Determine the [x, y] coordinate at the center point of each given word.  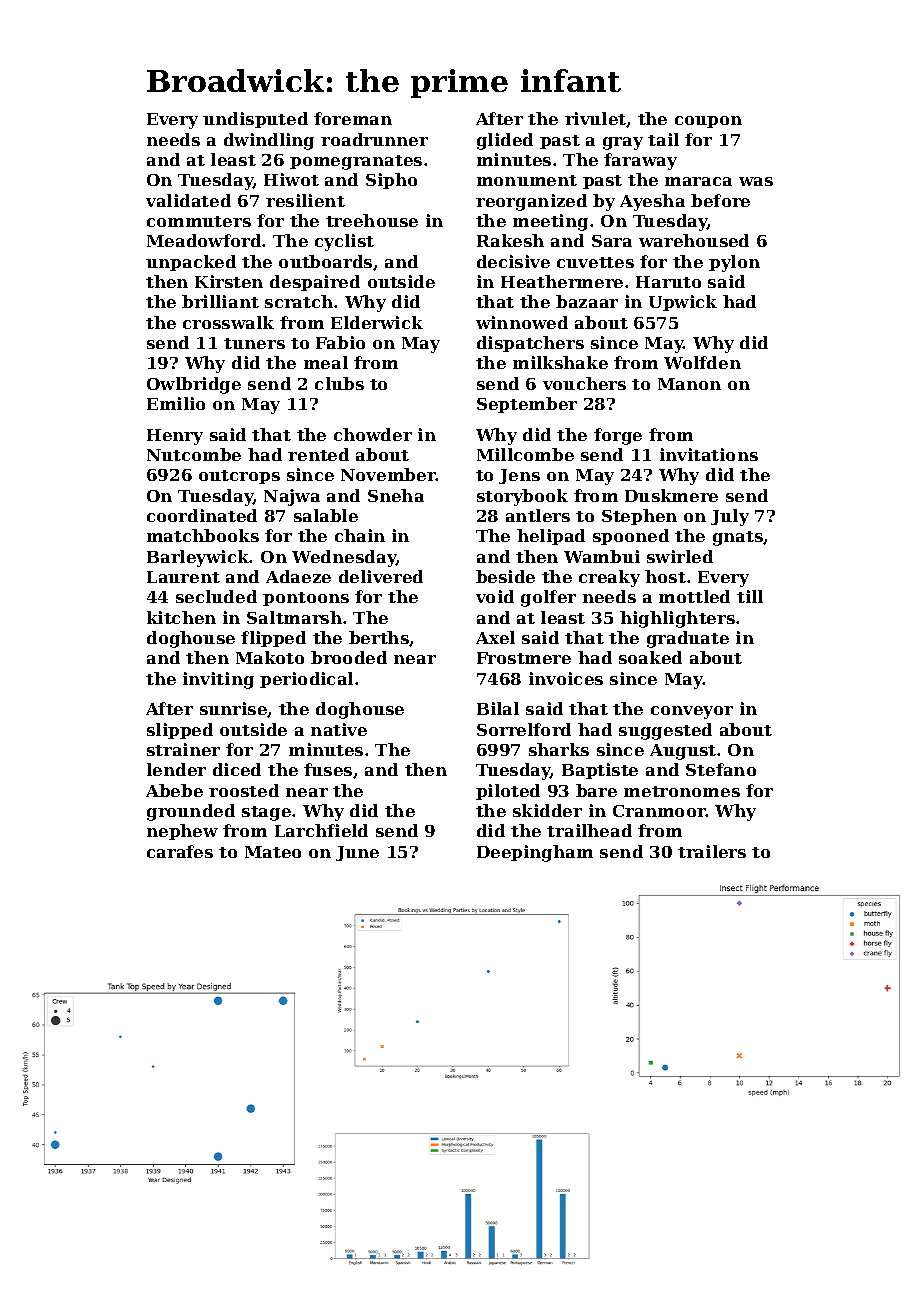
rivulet [596, 119]
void [495, 596]
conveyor [692, 712]
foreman [353, 118]
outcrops [239, 477]
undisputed [255, 120]
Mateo [273, 852]
